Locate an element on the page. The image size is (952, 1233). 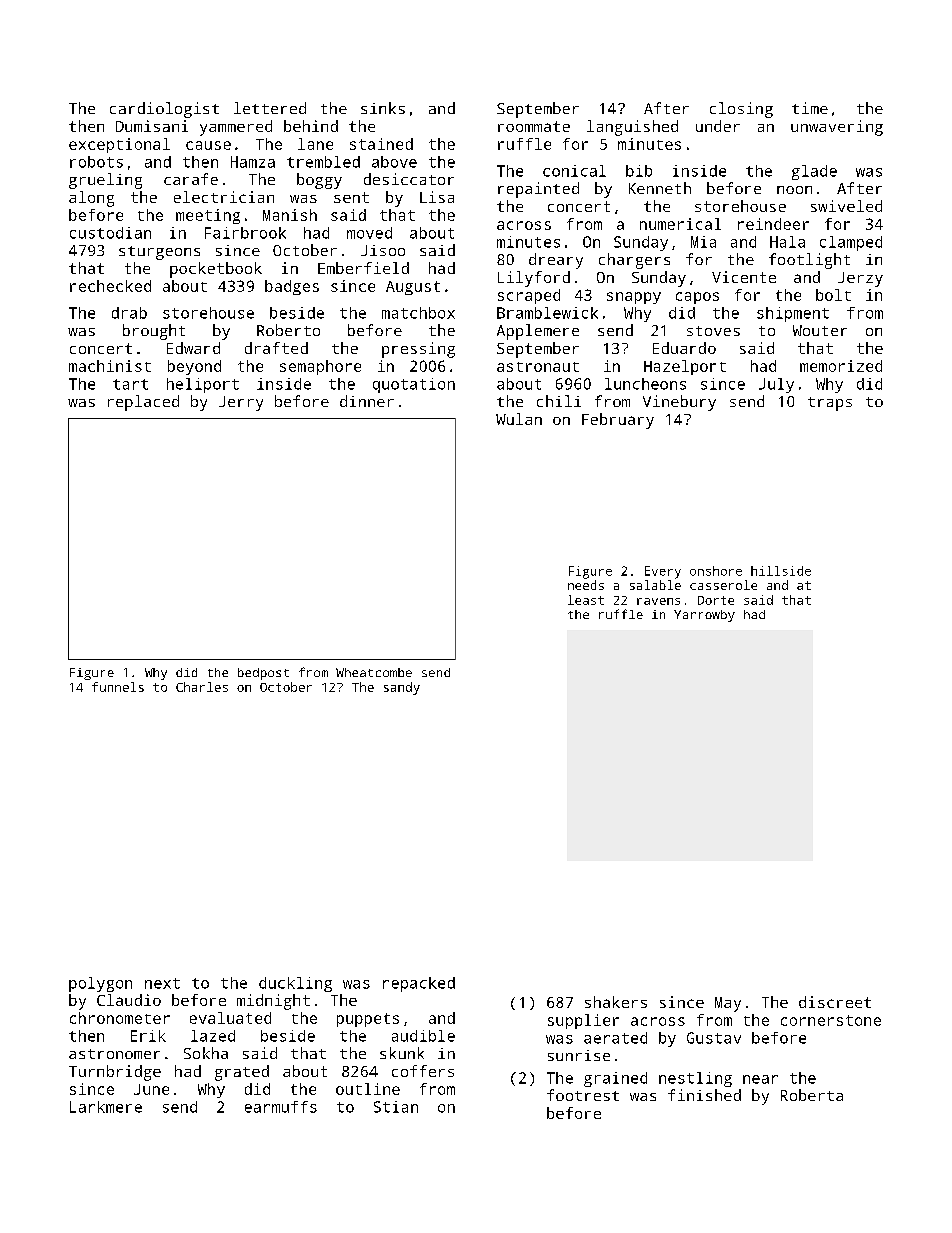
February is located at coordinates (618, 421).
